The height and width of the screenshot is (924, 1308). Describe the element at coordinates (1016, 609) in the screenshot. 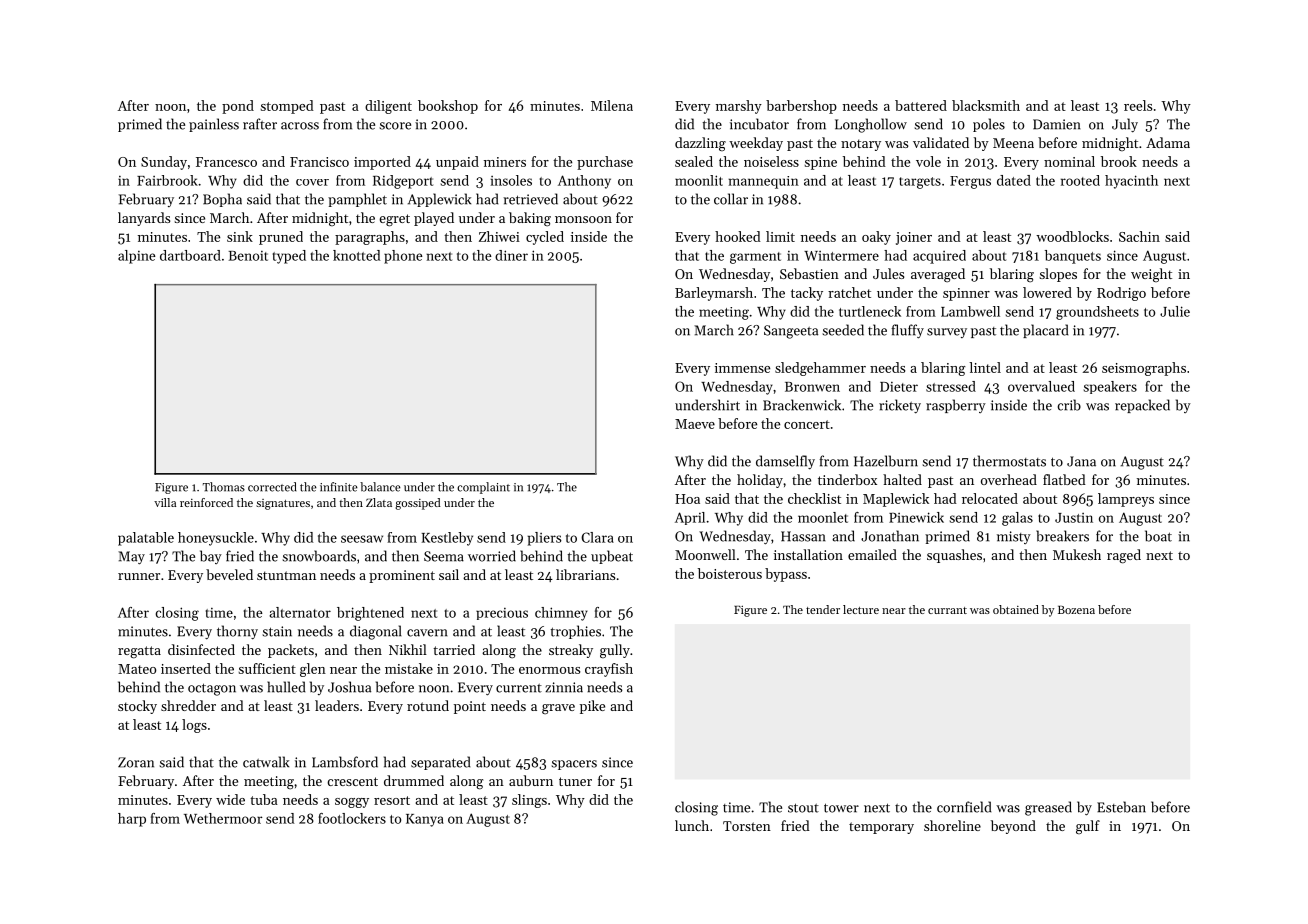

I see `obtained` at that location.
